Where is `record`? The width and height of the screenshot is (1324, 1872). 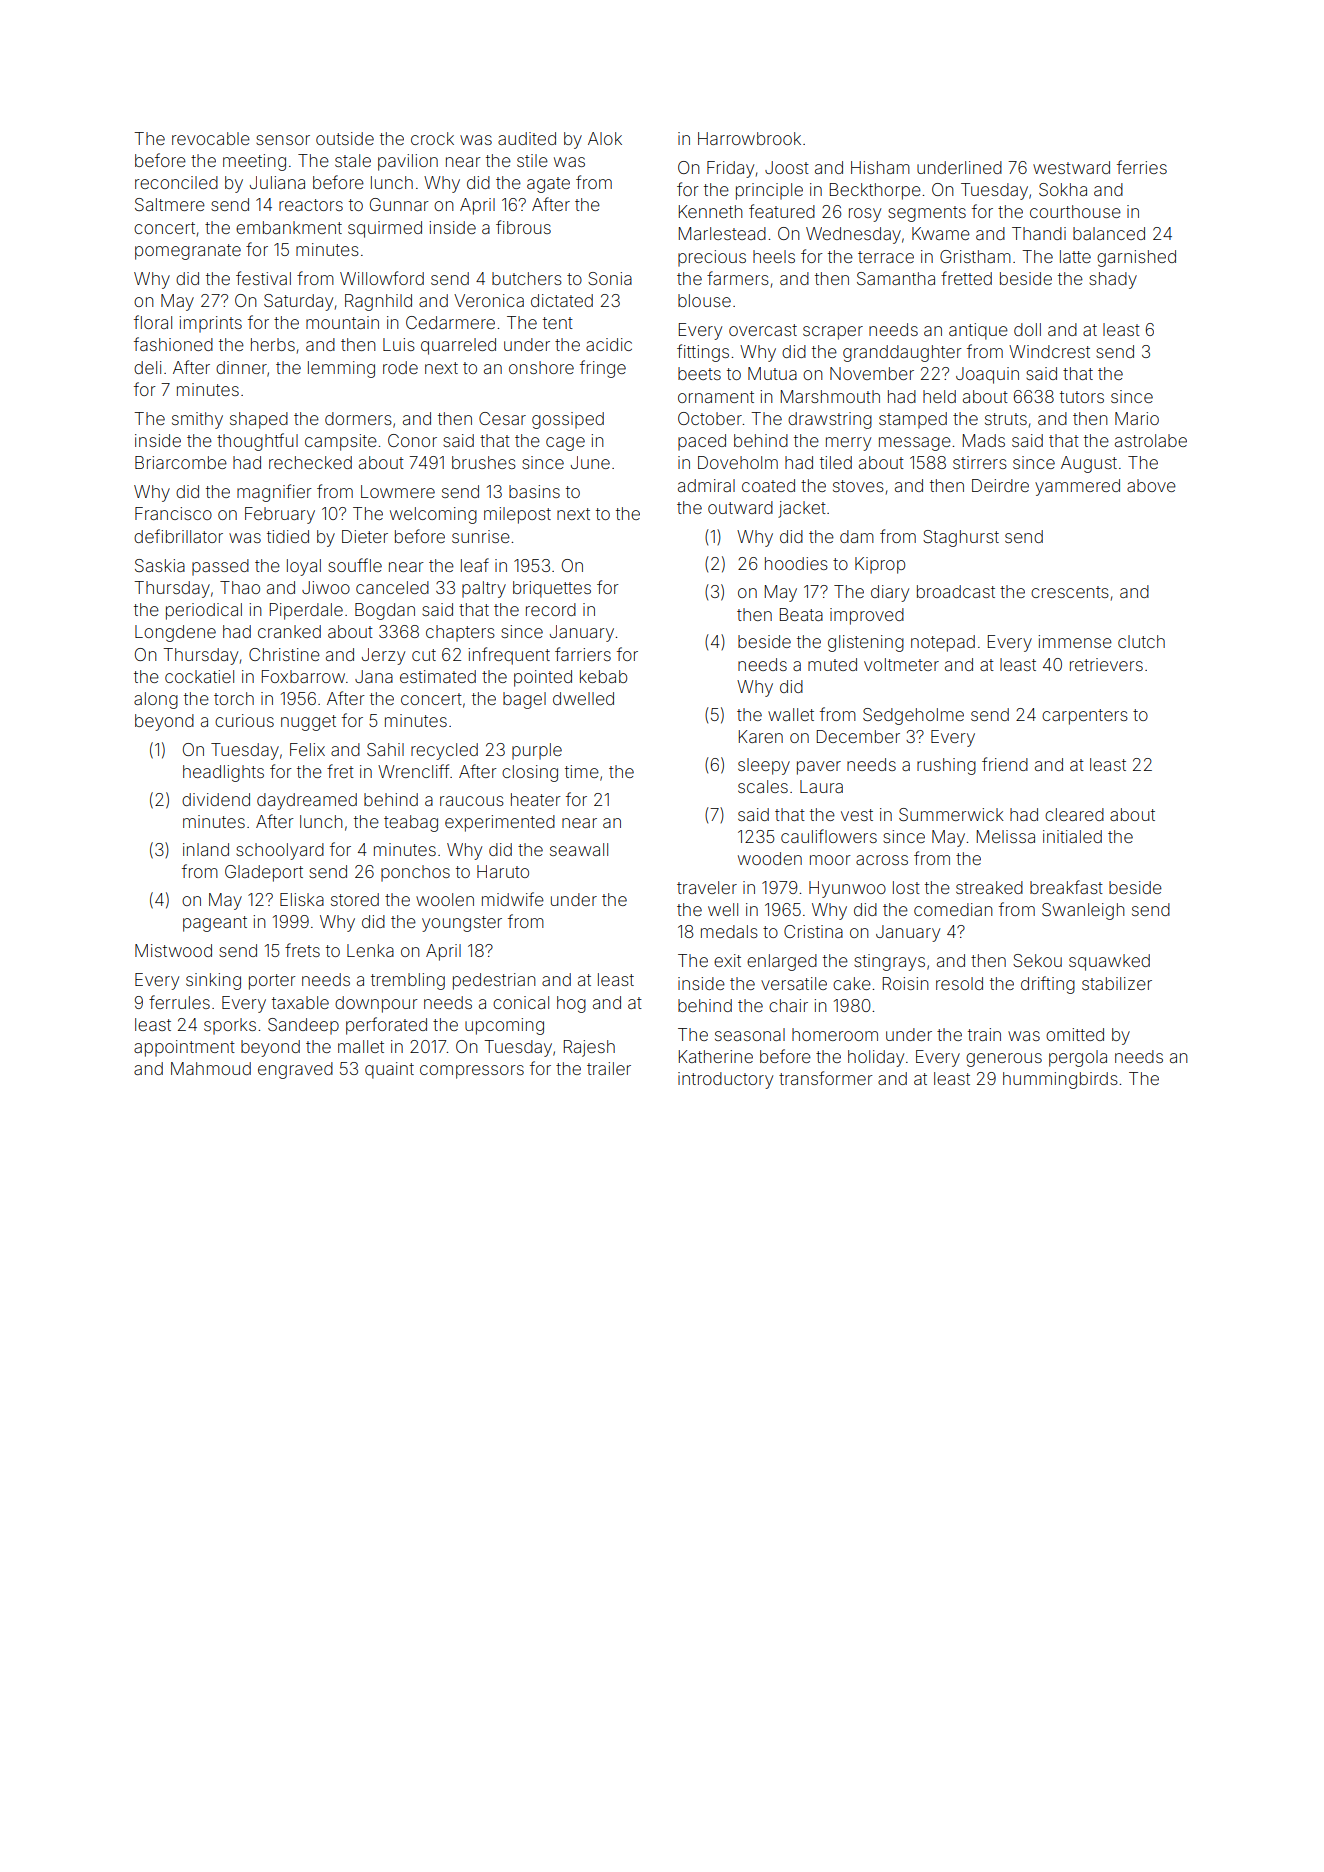
record is located at coordinates (551, 609).
